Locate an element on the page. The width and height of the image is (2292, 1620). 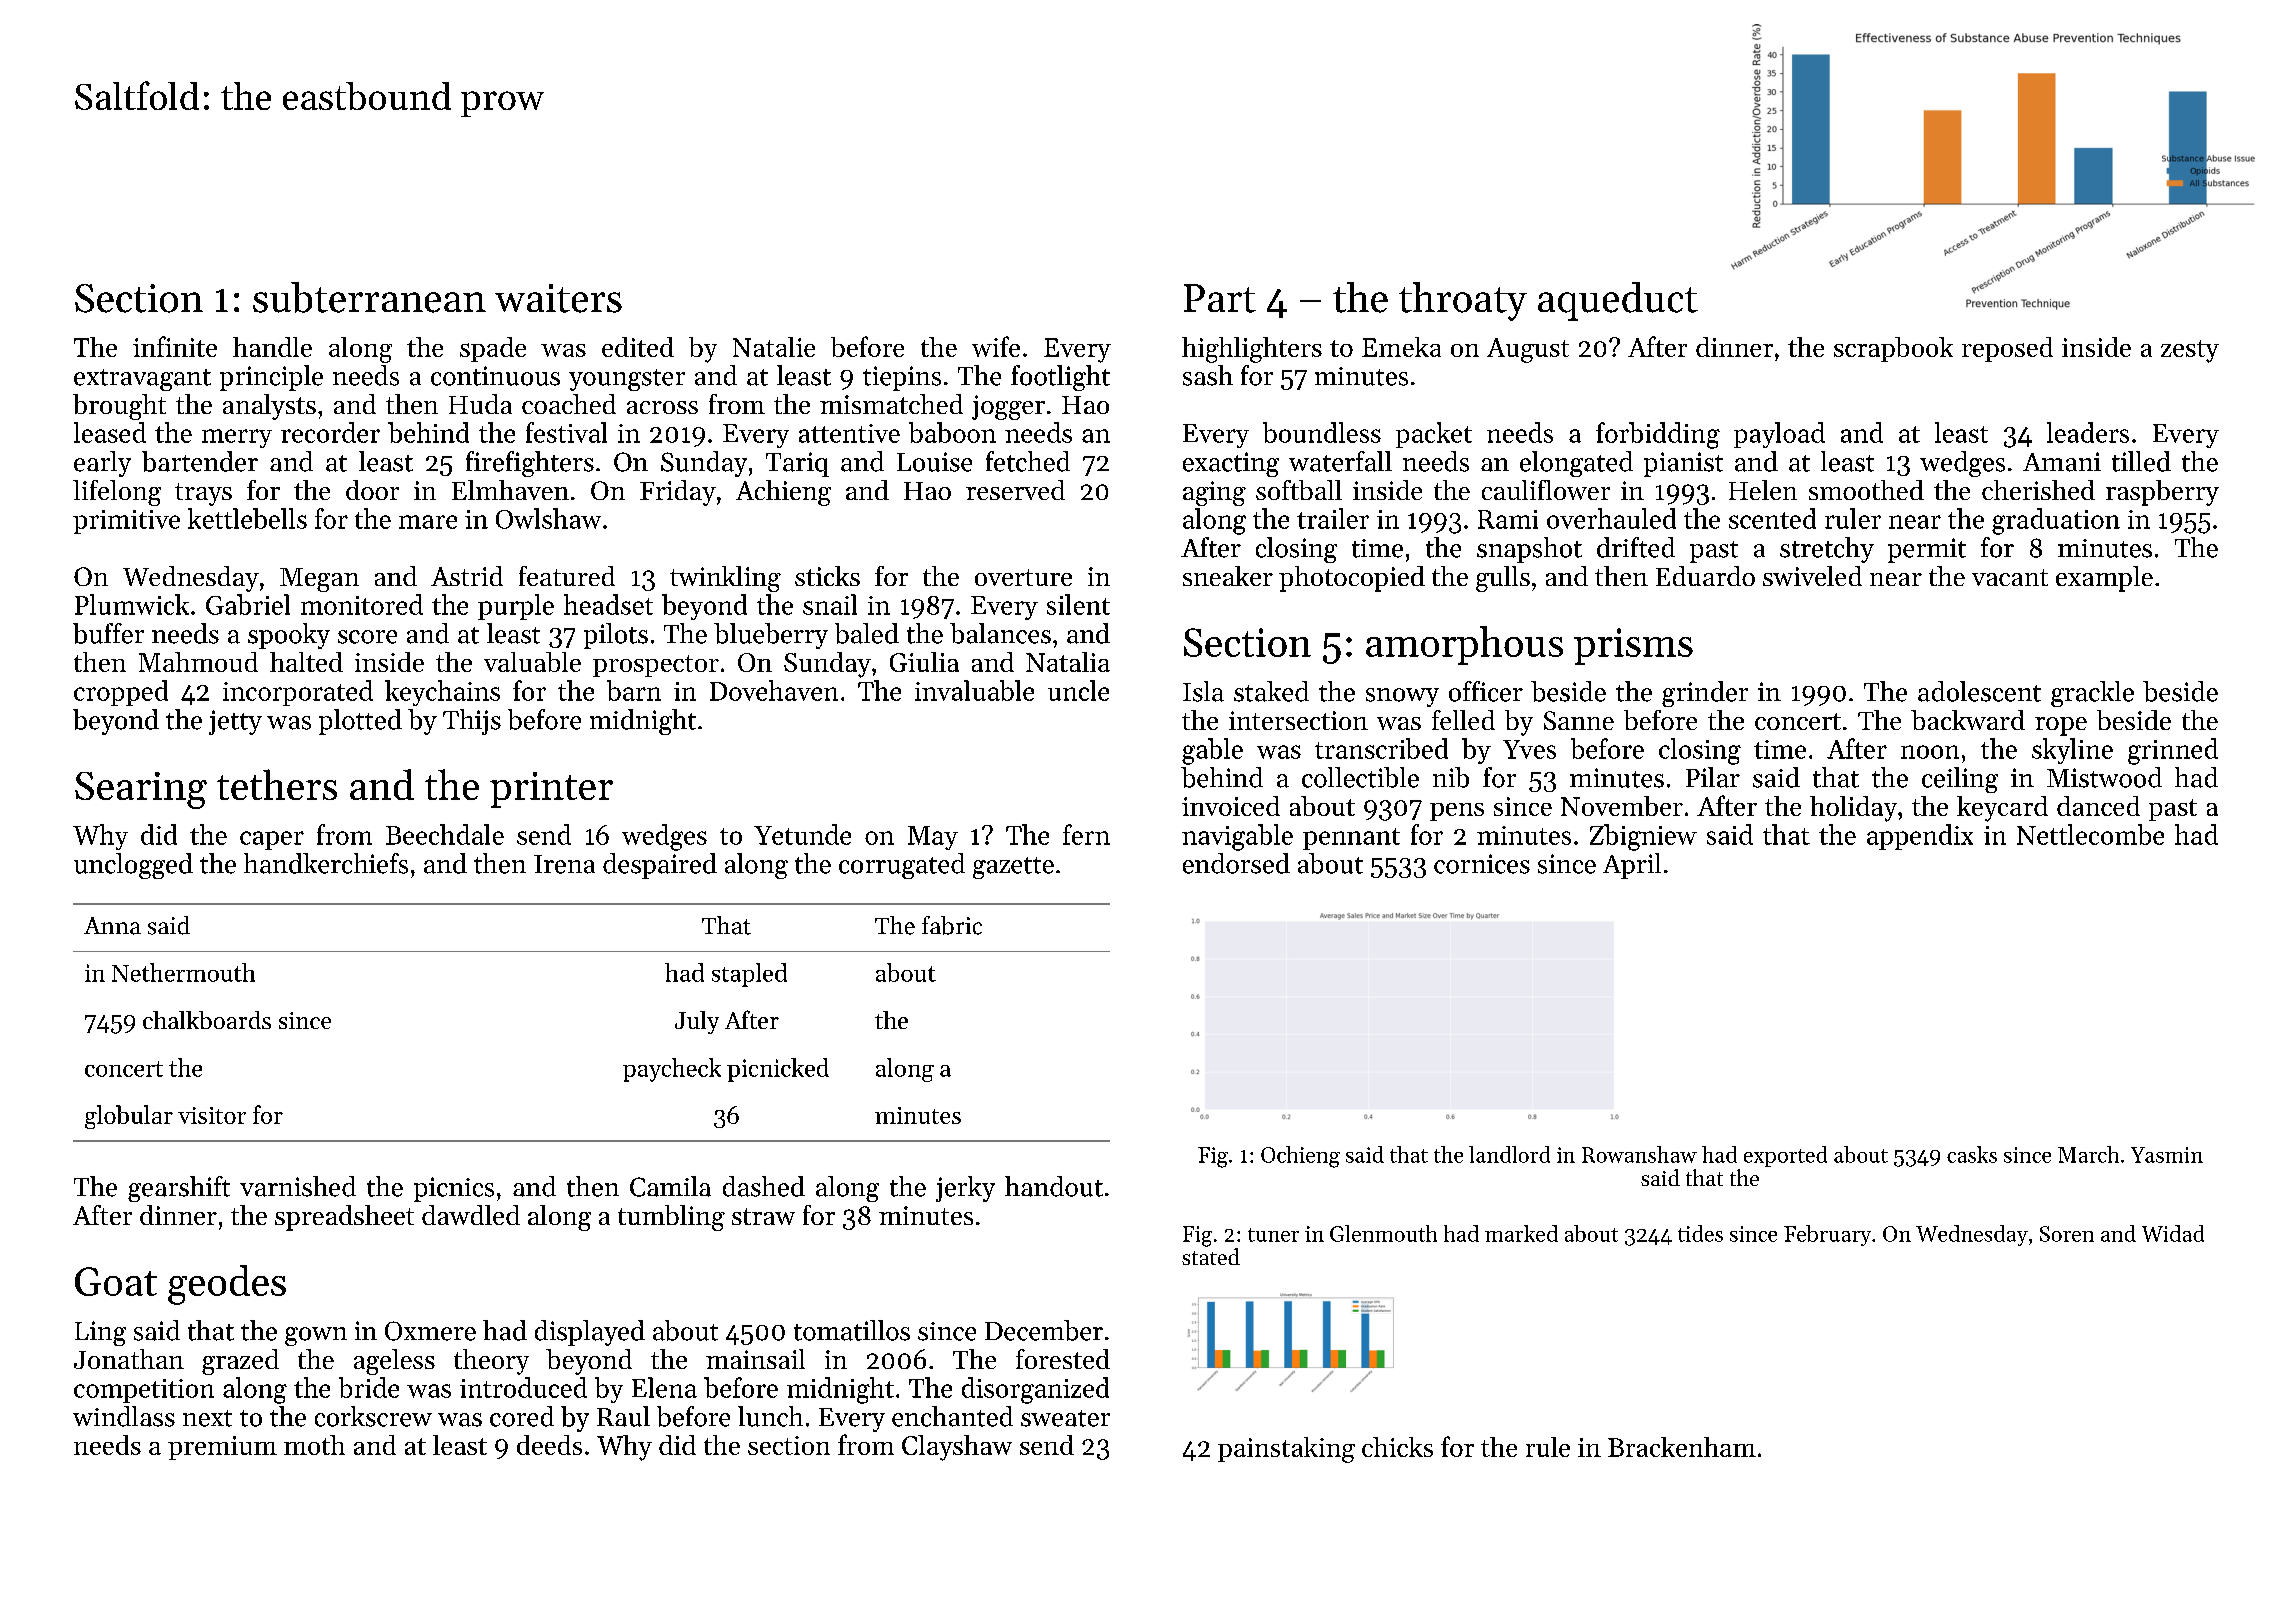
fern is located at coordinates (1086, 834).
